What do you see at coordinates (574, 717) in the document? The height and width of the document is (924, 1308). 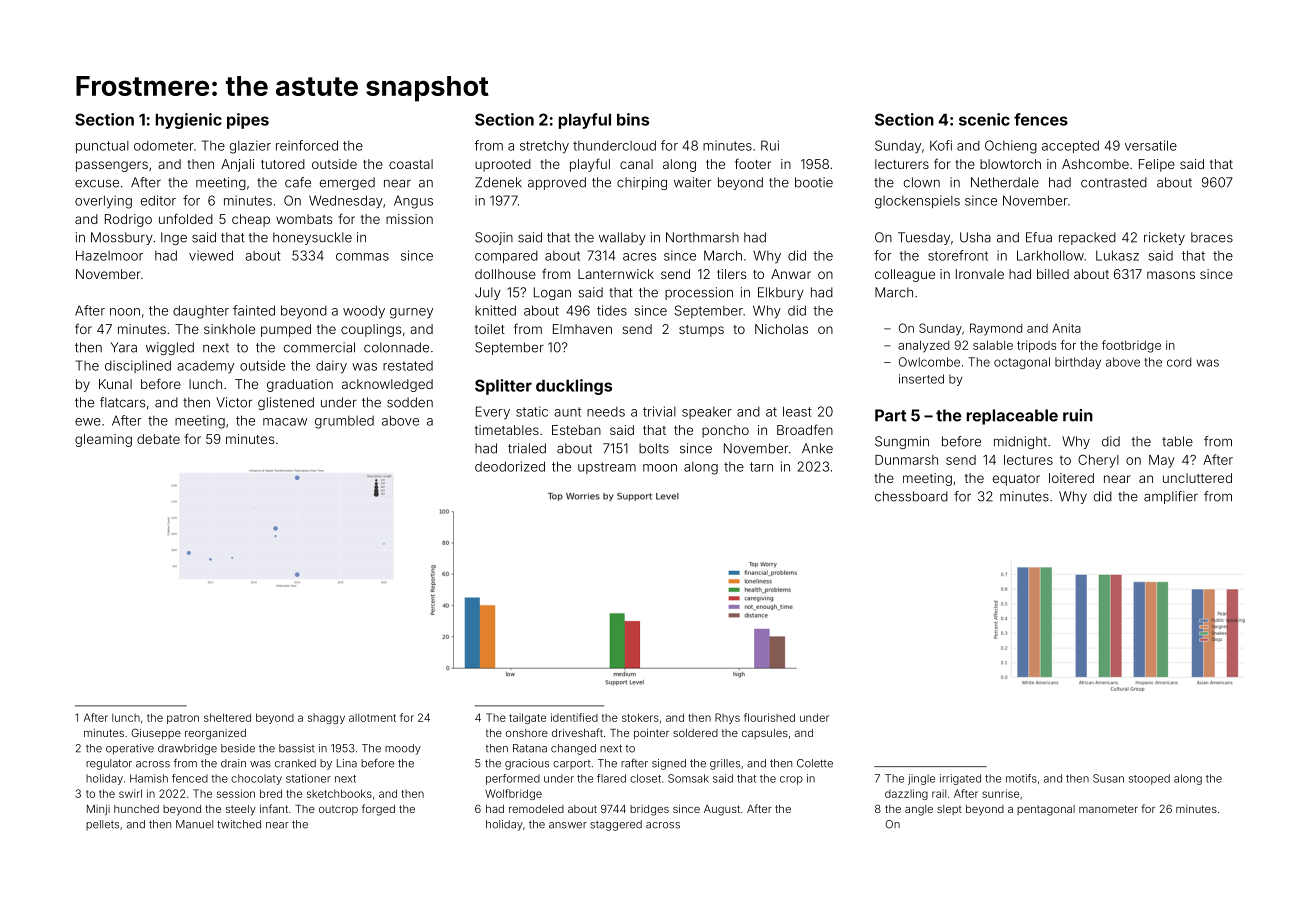 I see `identified` at bounding box center [574, 717].
